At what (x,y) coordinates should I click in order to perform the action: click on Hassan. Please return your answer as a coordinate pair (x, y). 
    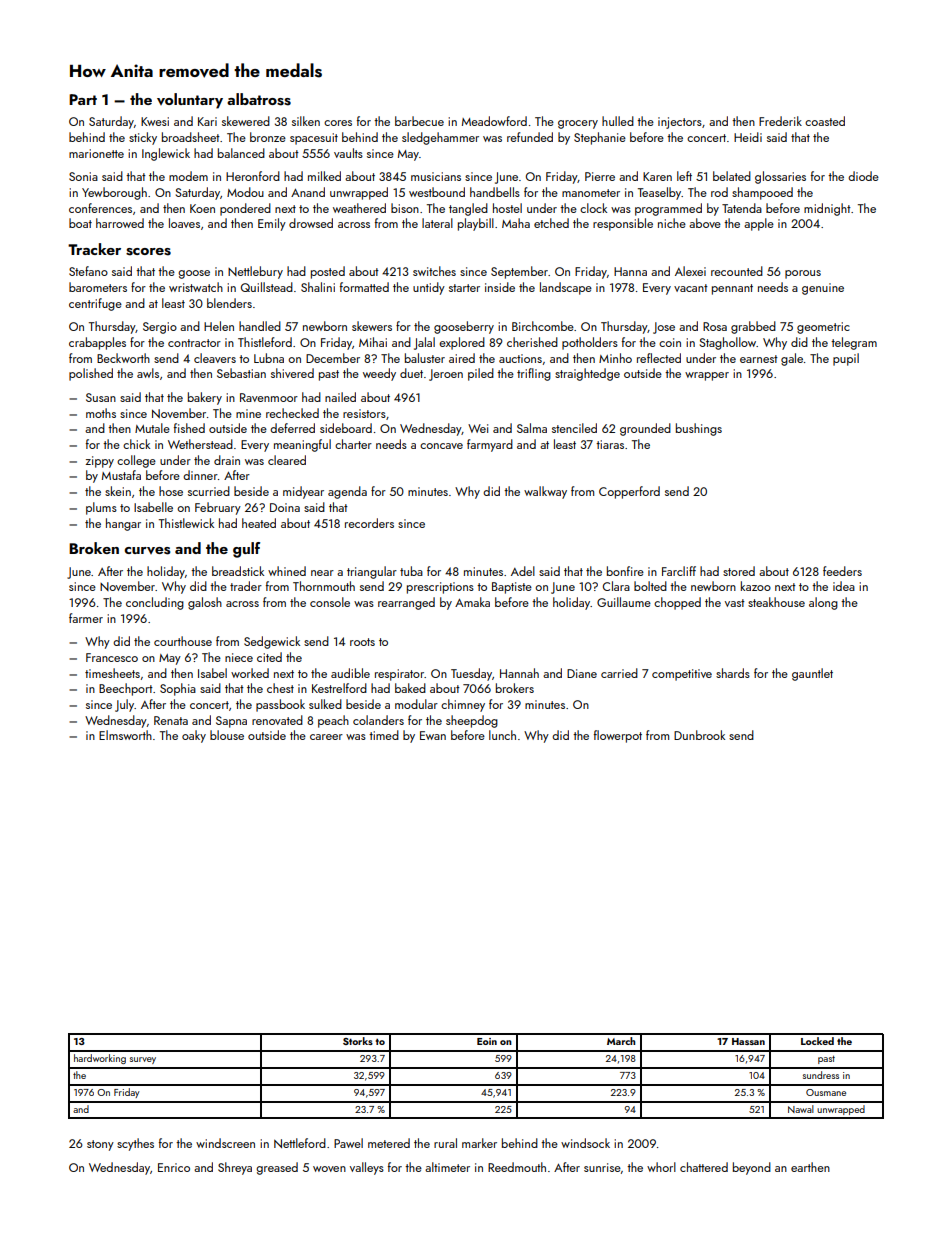
    Looking at the image, I should click on (748, 1041).
